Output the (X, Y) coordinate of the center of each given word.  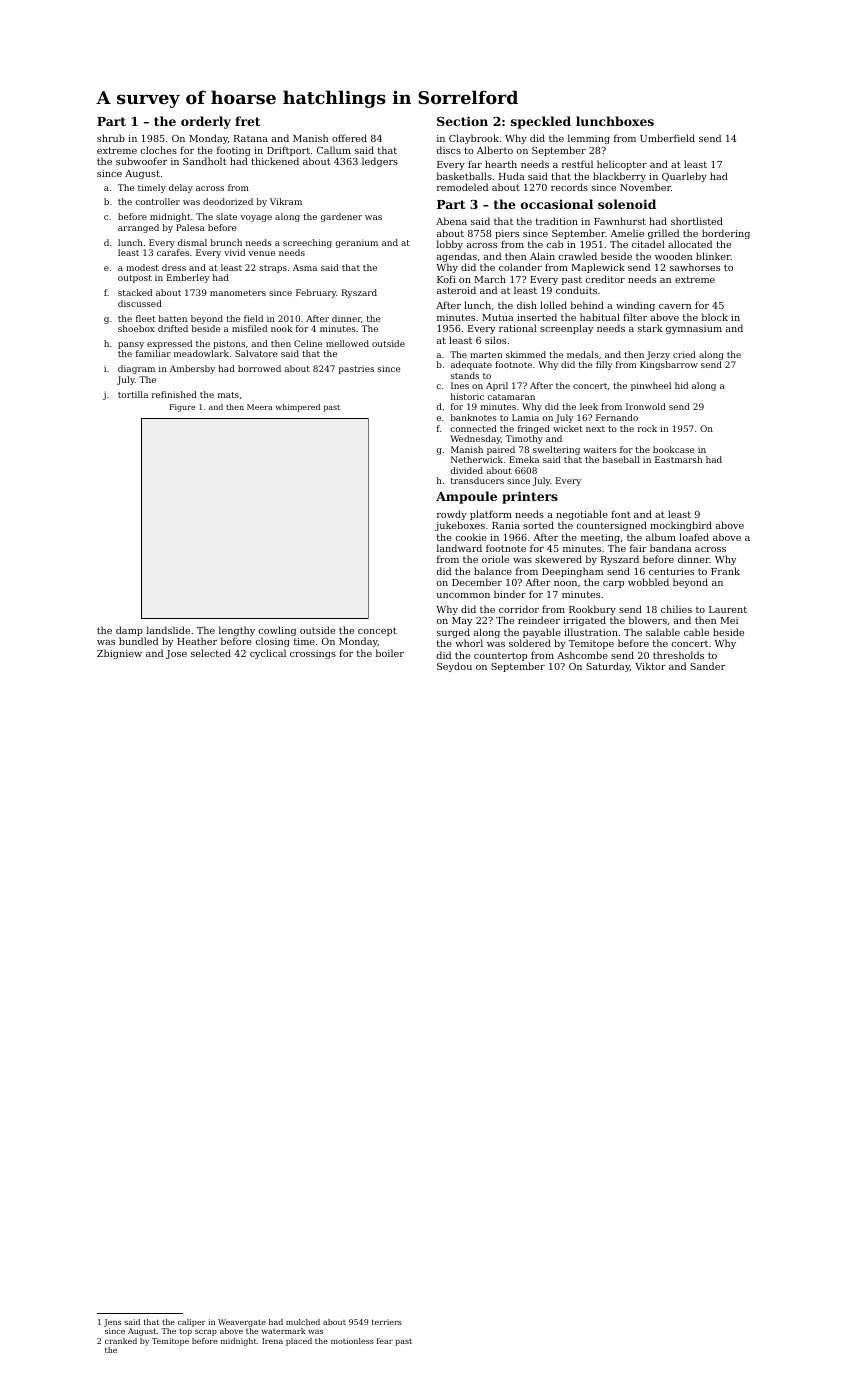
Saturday (608, 667)
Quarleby (684, 177)
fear (385, 1341)
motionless (352, 1341)
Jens (112, 1323)
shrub (111, 138)
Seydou (454, 667)
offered (349, 138)
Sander (707, 666)
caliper (192, 1323)
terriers (387, 1322)
